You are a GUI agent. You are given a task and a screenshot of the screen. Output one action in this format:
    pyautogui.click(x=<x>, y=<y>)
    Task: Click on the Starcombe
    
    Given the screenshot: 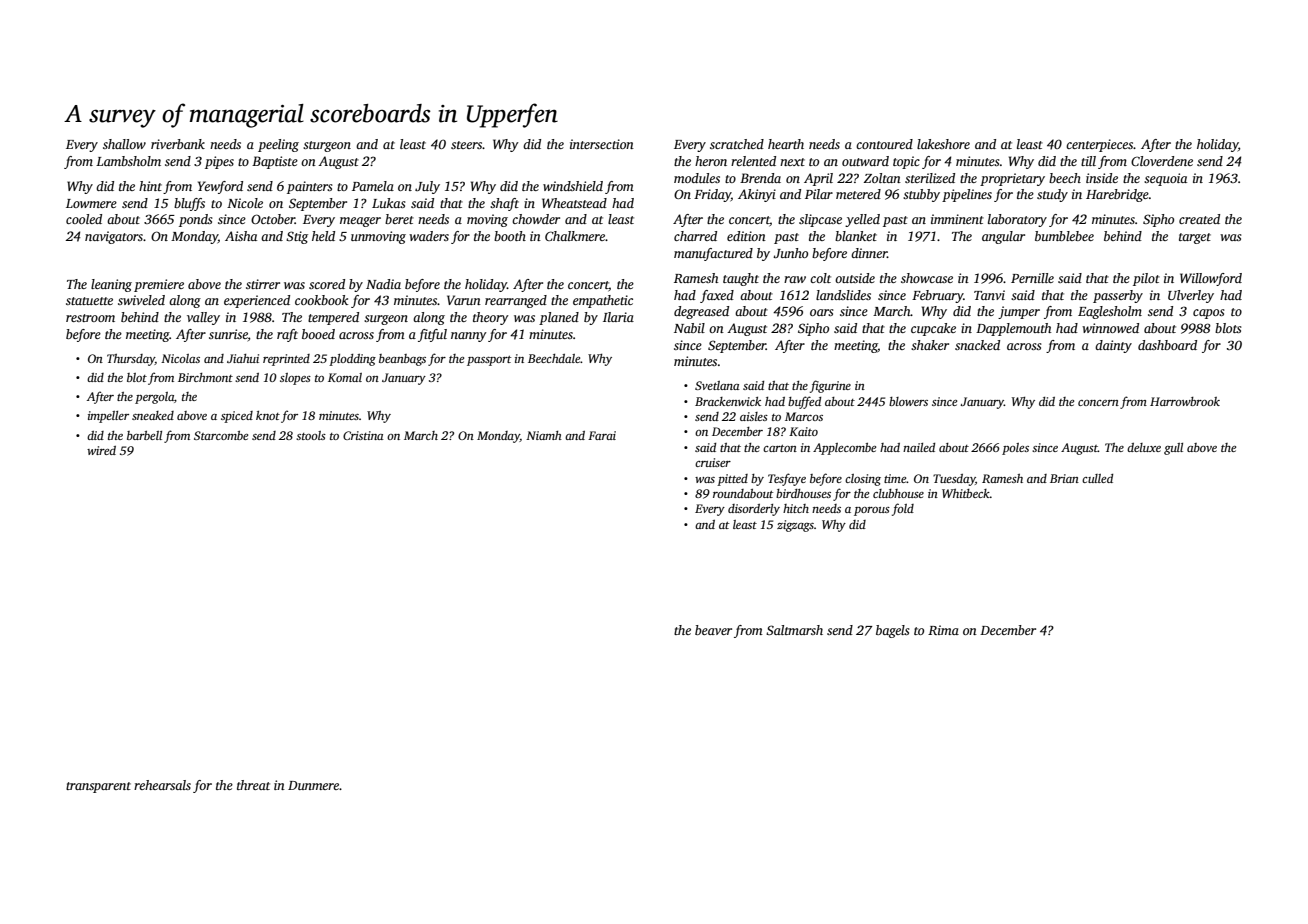 What is the action you would take?
    pyautogui.click(x=221, y=435)
